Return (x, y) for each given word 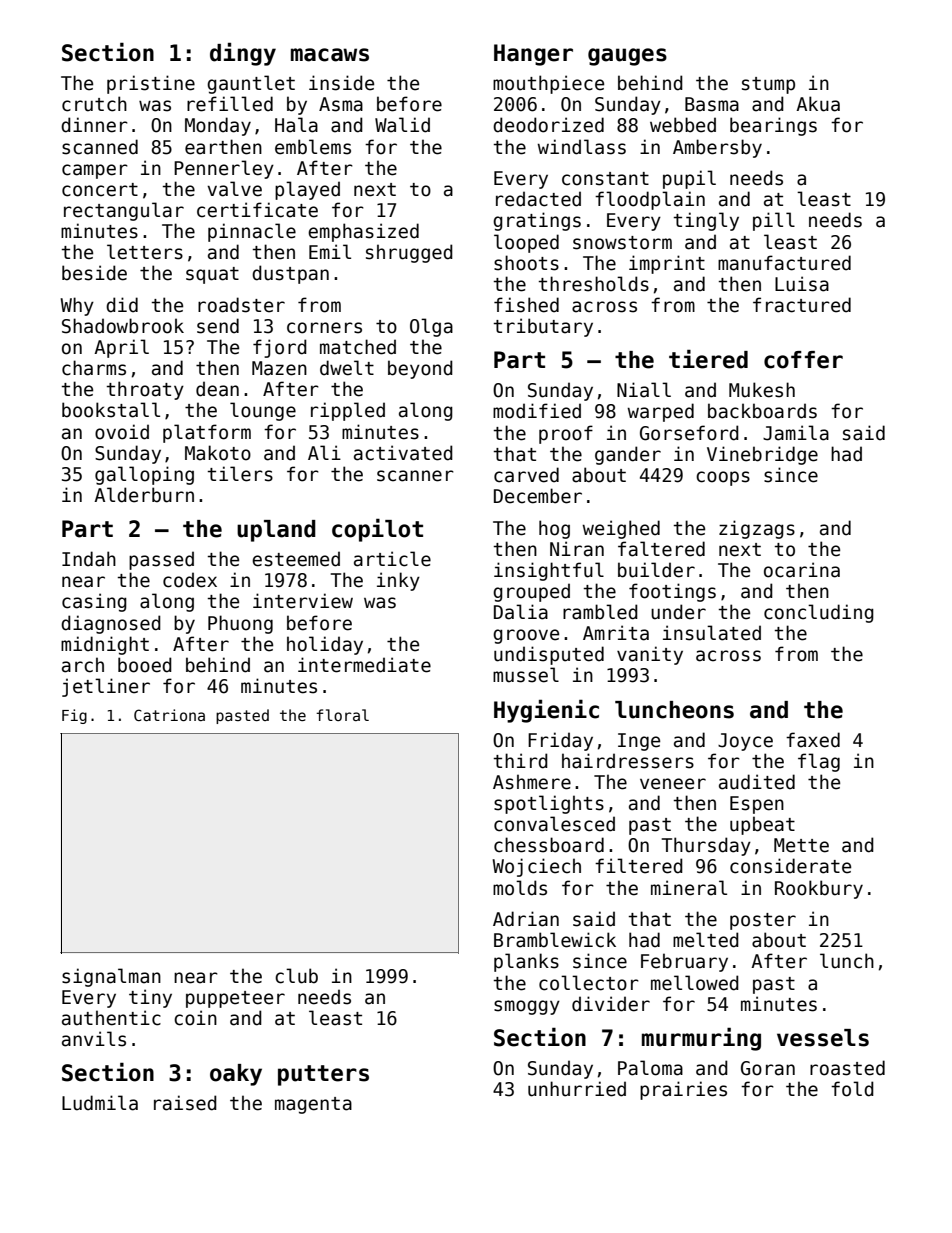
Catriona (169, 715)
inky (398, 581)
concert (100, 190)
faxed (813, 740)
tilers (240, 474)
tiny (150, 998)
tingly (706, 221)
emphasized (363, 232)
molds (520, 888)
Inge (639, 742)
